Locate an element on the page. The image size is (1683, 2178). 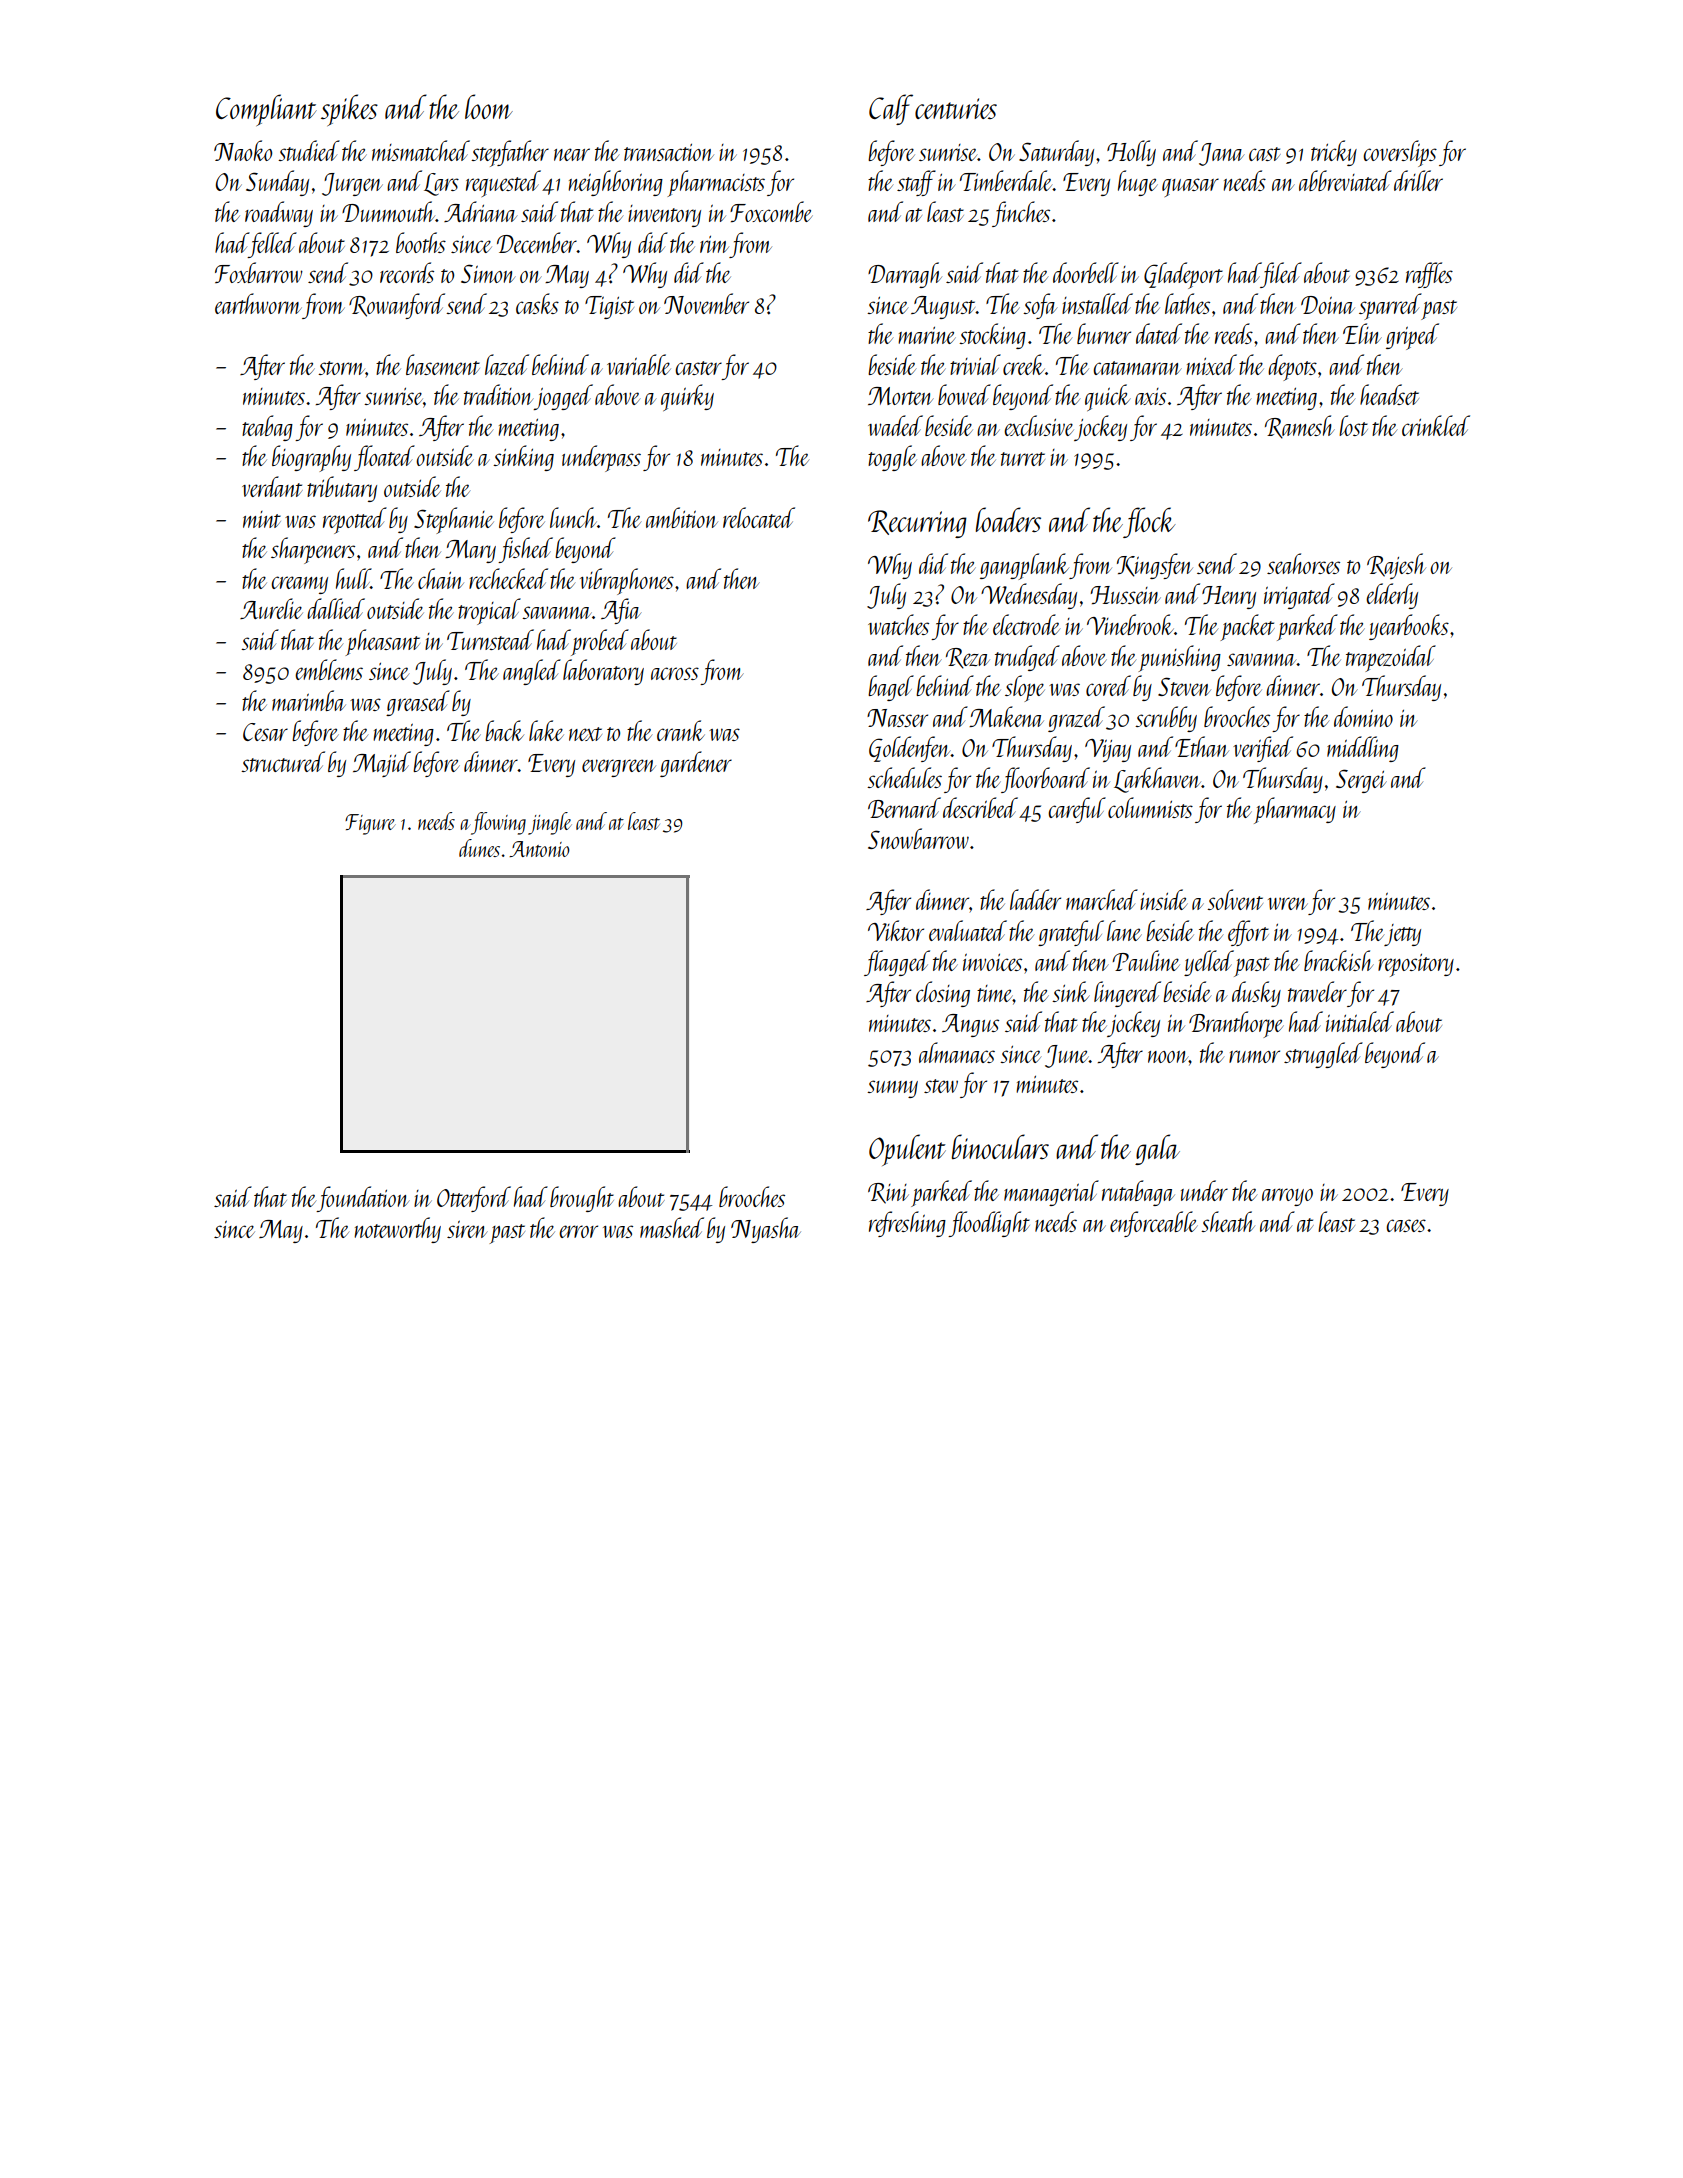
staff is located at coordinates (916, 183).
